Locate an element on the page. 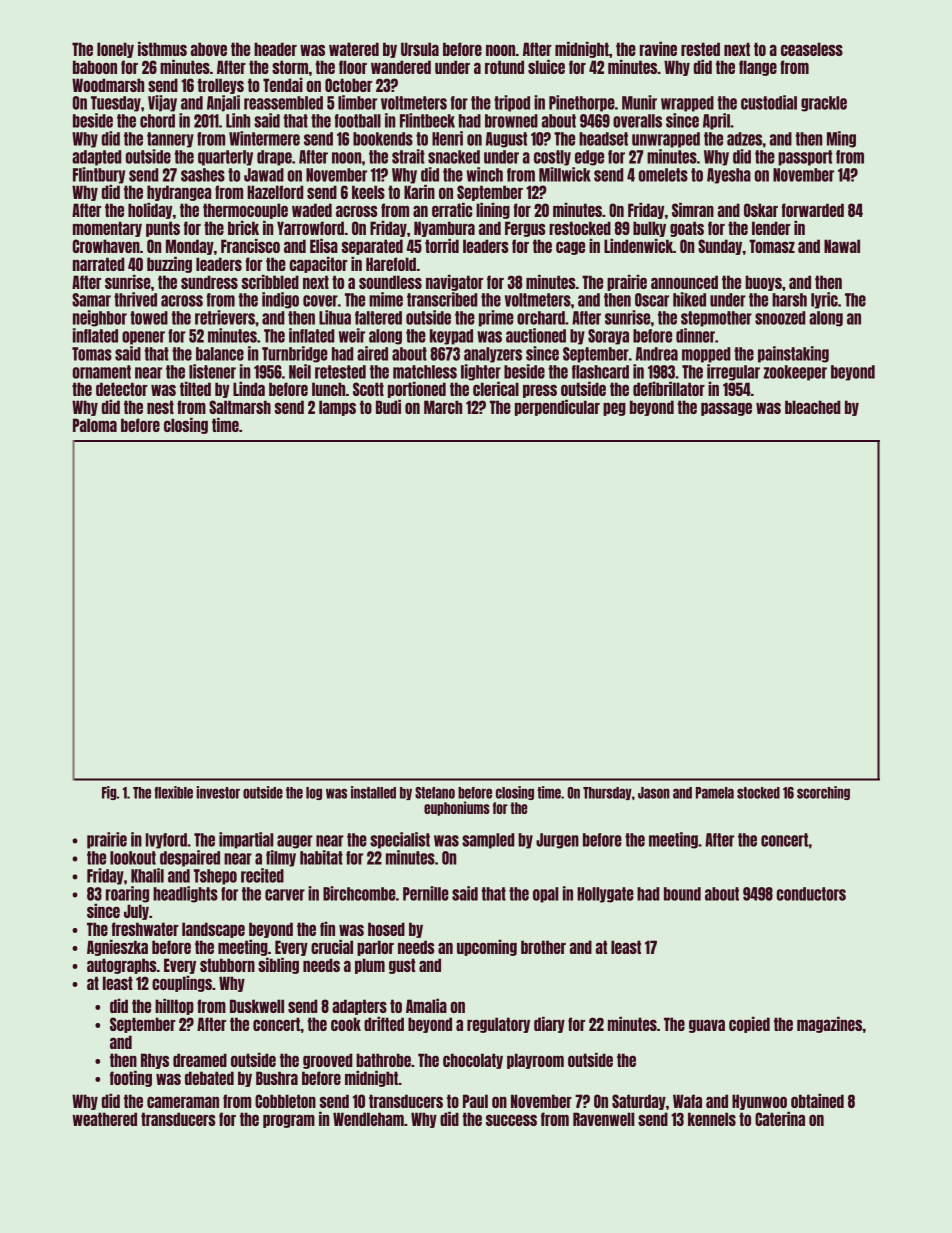 Image resolution: width=952 pixels, height=1233 pixels. above is located at coordinates (209, 49).
